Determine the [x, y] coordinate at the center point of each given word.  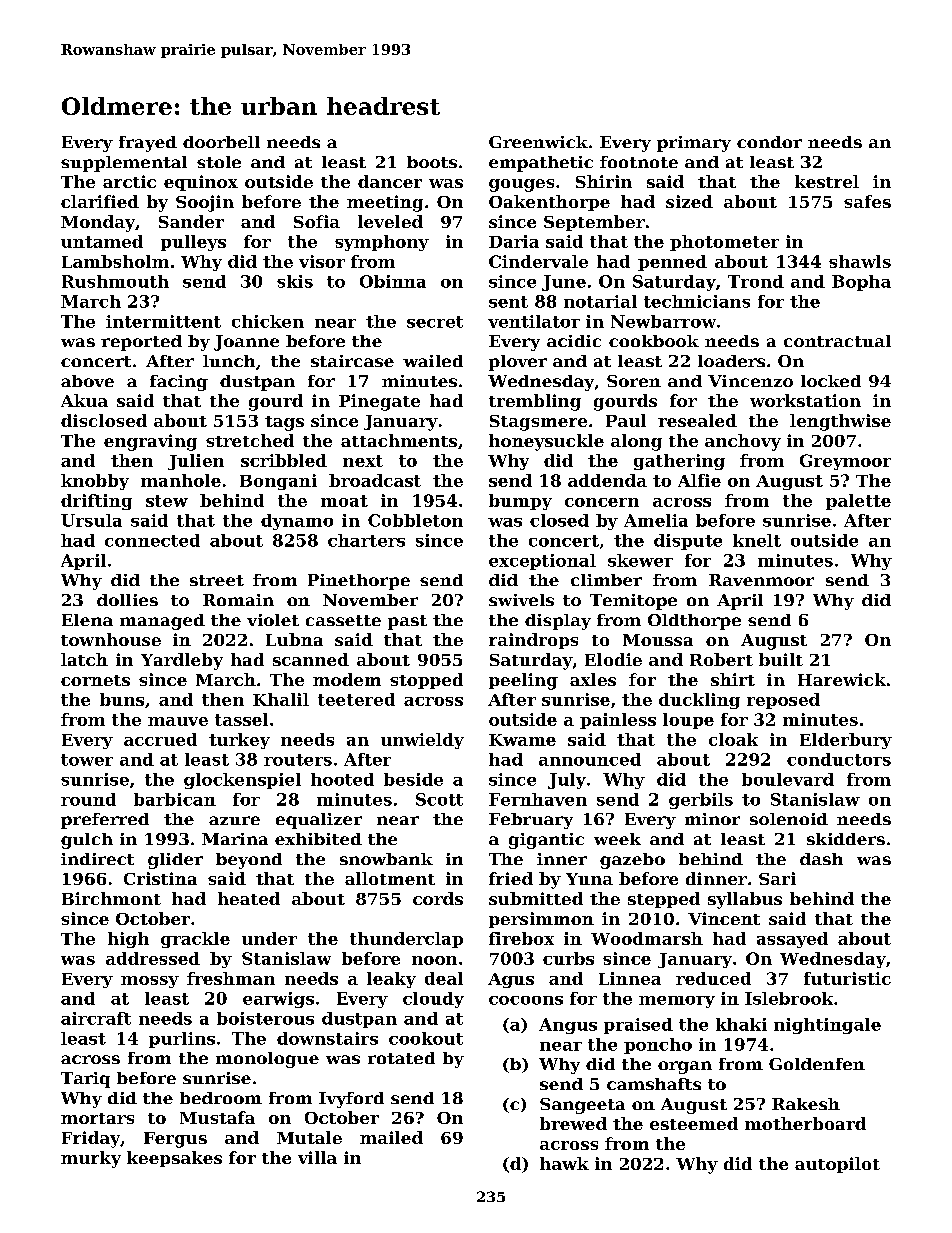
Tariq [85, 1080]
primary [694, 144]
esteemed [694, 1123]
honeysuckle [546, 442]
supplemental [124, 164]
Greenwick [538, 142]
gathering [679, 462]
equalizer [319, 821]
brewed [573, 1123]
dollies [127, 600]
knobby [95, 482]
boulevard [788, 779]
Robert [721, 659]
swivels [521, 600]
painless [618, 721]
